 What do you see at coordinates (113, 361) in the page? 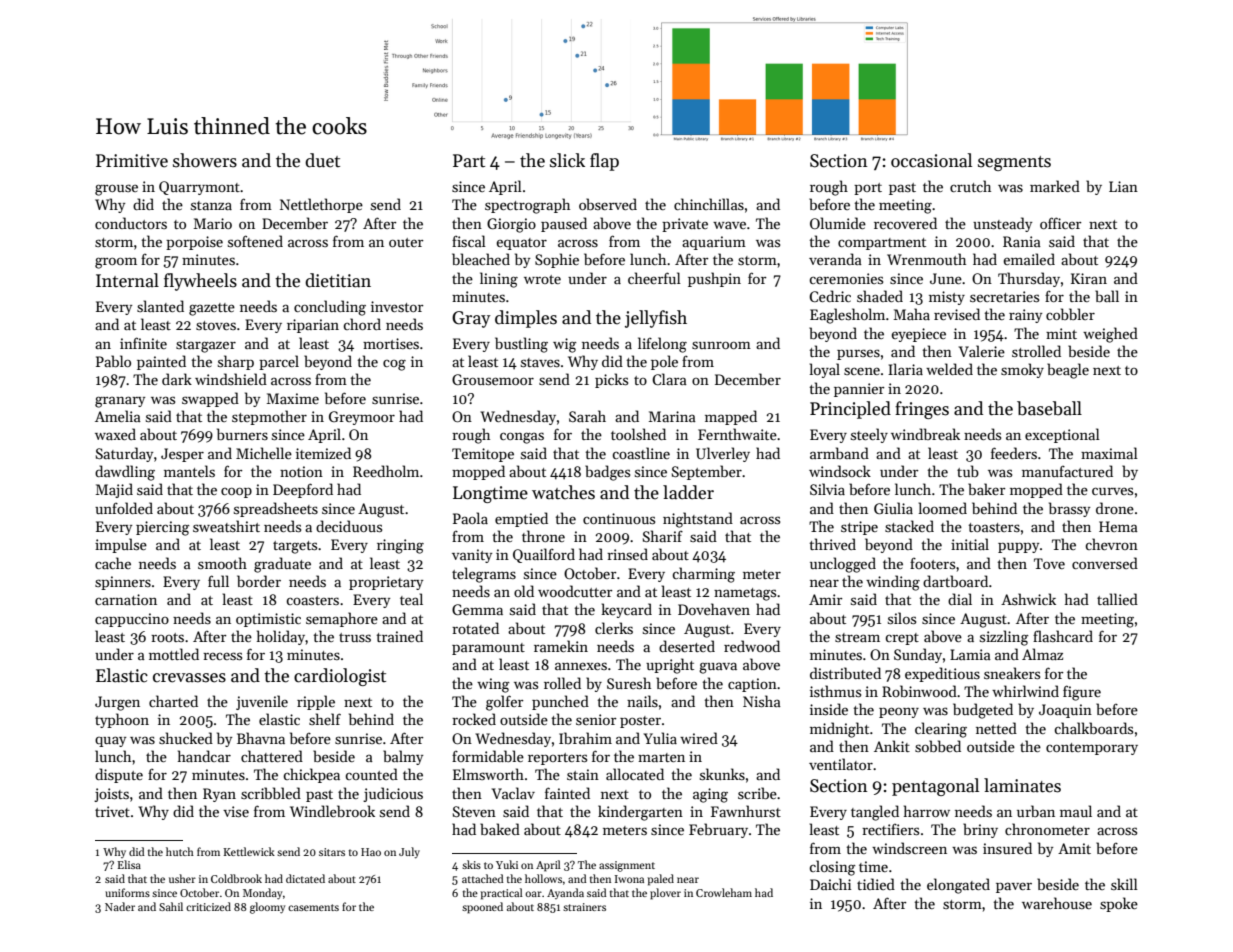
I see `Pablo` at bounding box center [113, 361].
